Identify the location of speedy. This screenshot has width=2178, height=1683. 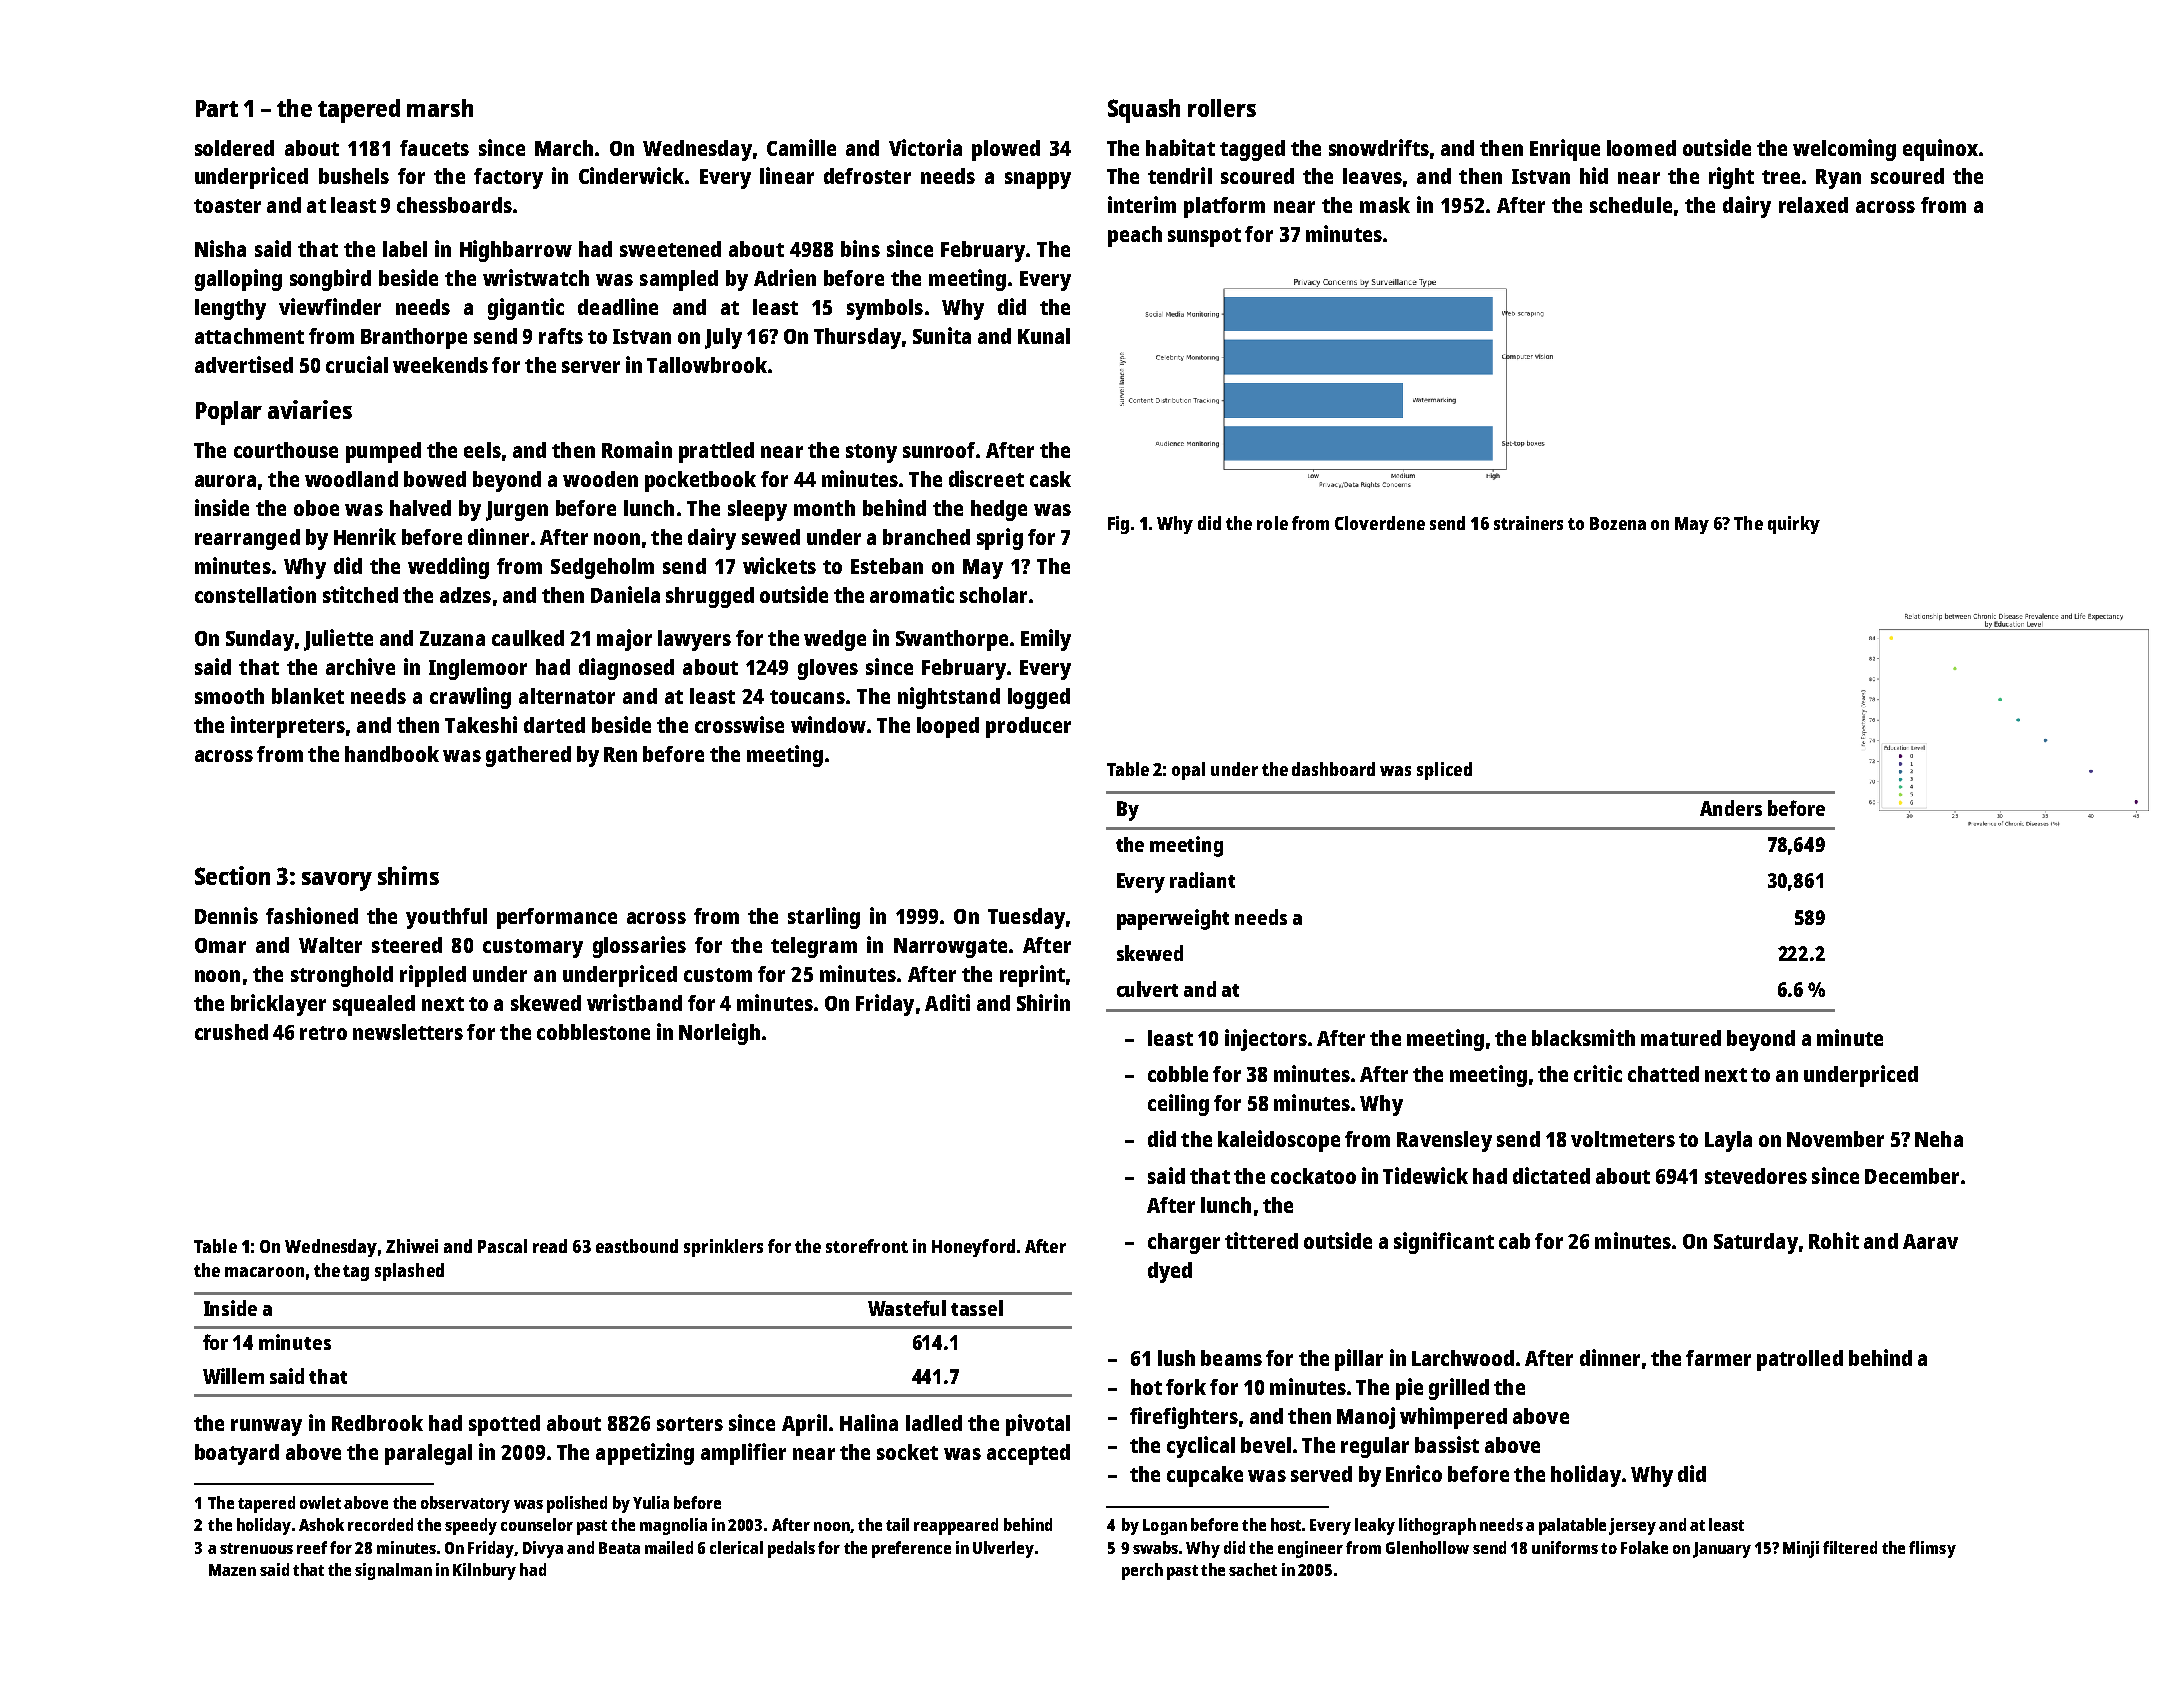
(471, 1526).
